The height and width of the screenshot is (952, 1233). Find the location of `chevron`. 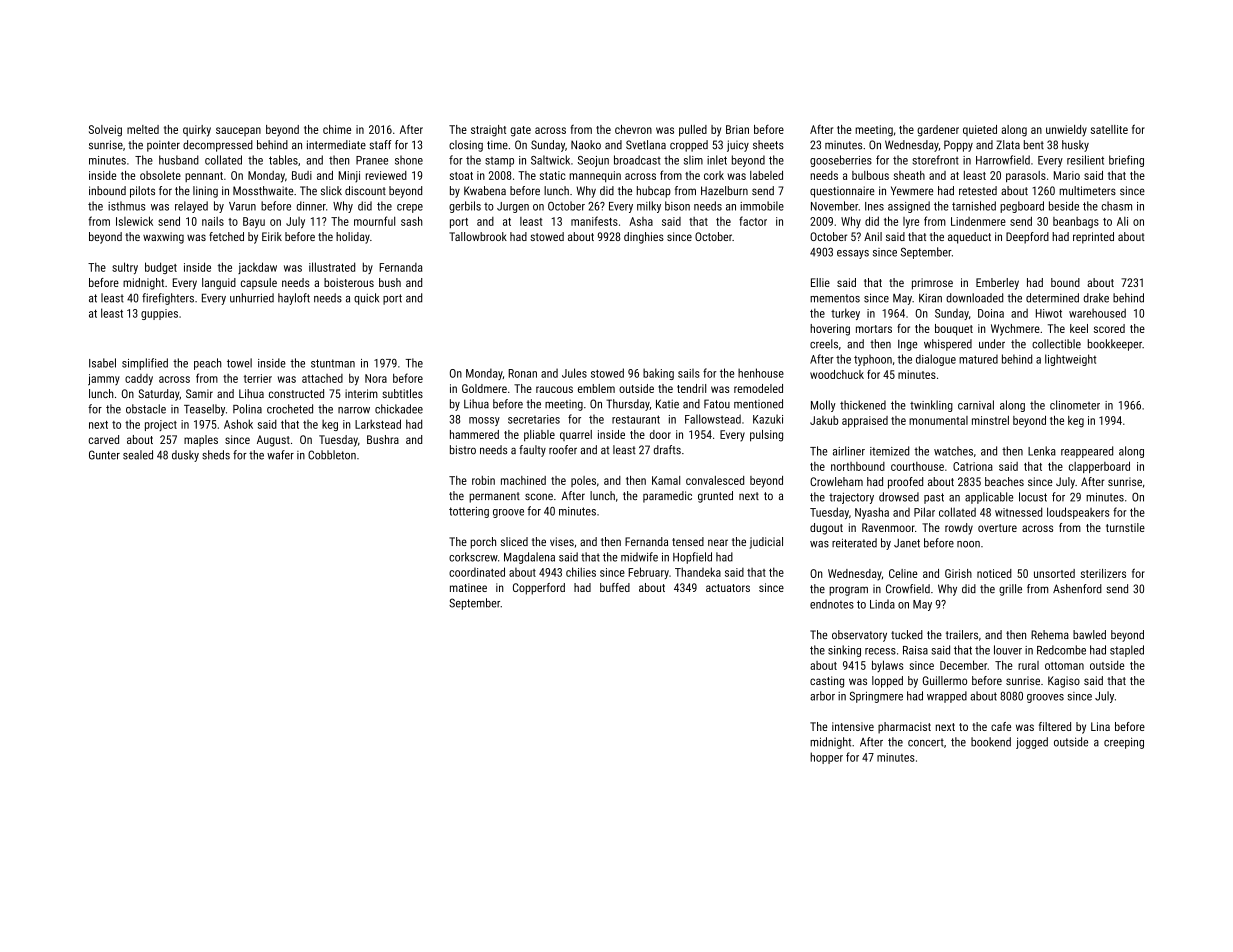

chevron is located at coordinates (633, 129).
